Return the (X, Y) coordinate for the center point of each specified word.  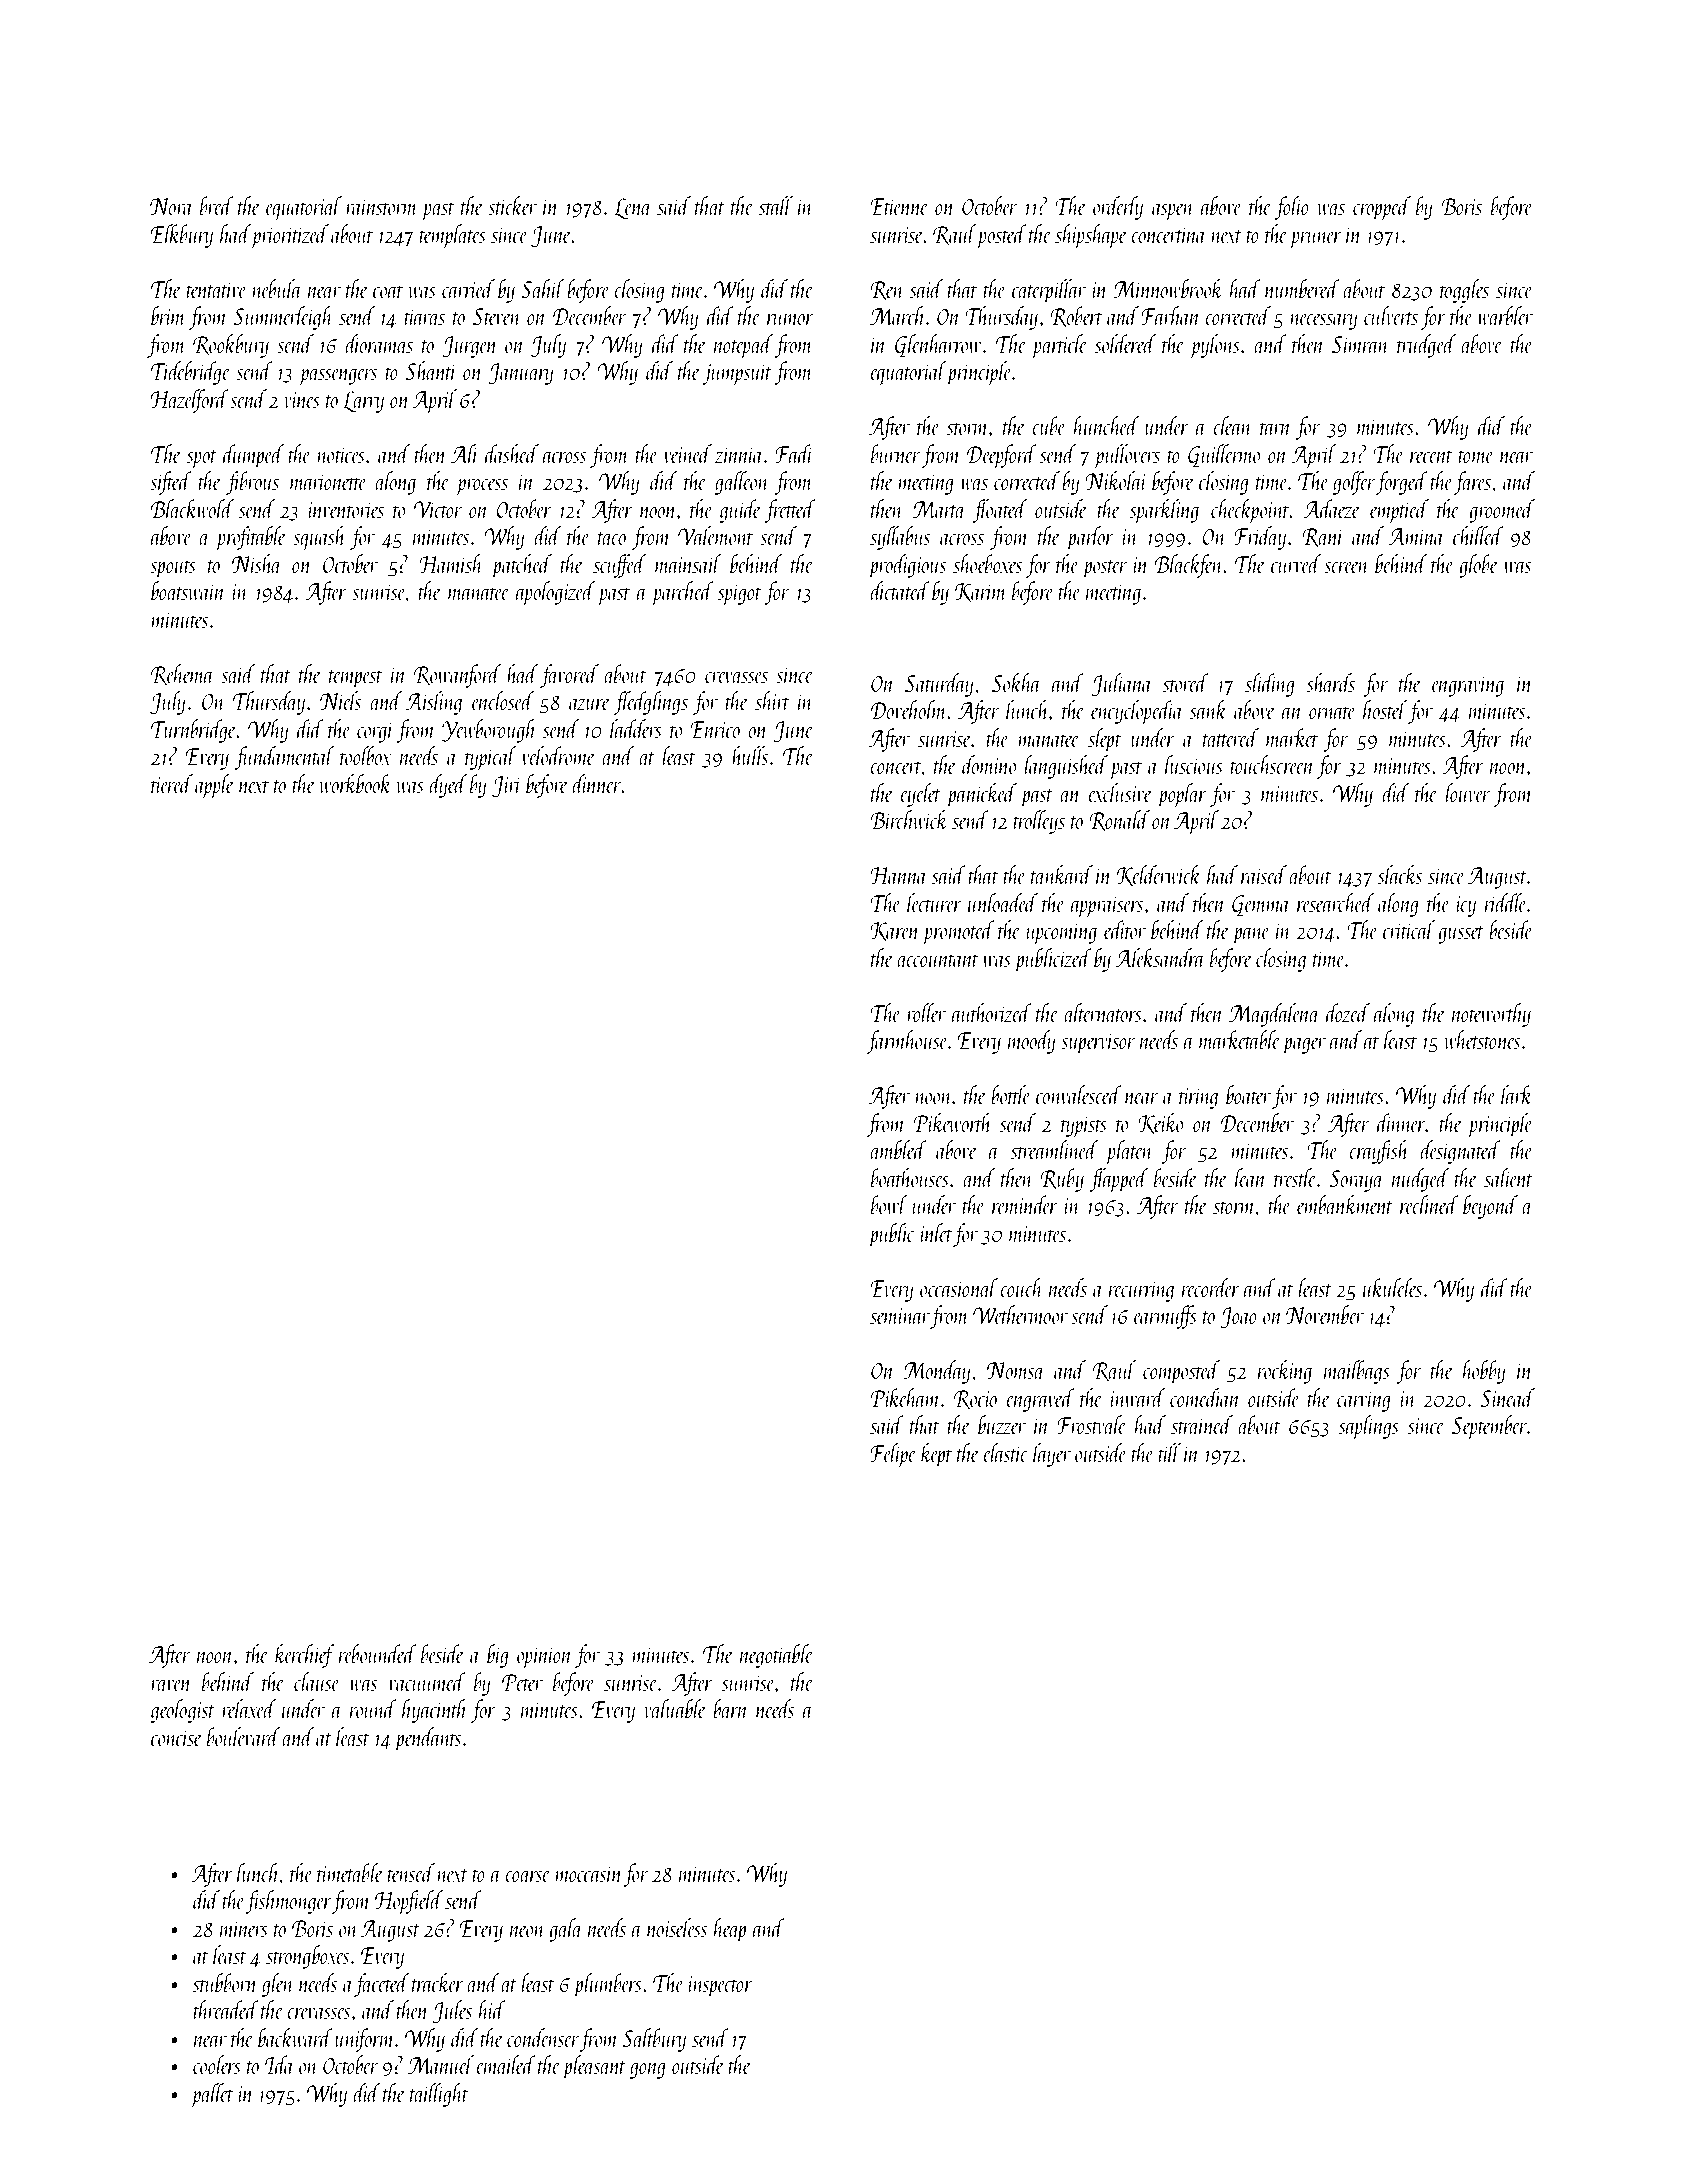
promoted (959, 932)
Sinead (1508, 1397)
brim (168, 315)
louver (1467, 792)
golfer (1354, 483)
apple (214, 786)
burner (895, 453)
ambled (898, 1149)
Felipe (893, 1455)
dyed (448, 786)
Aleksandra (1160, 957)
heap (730, 1930)
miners (244, 1929)
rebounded (378, 1653)
